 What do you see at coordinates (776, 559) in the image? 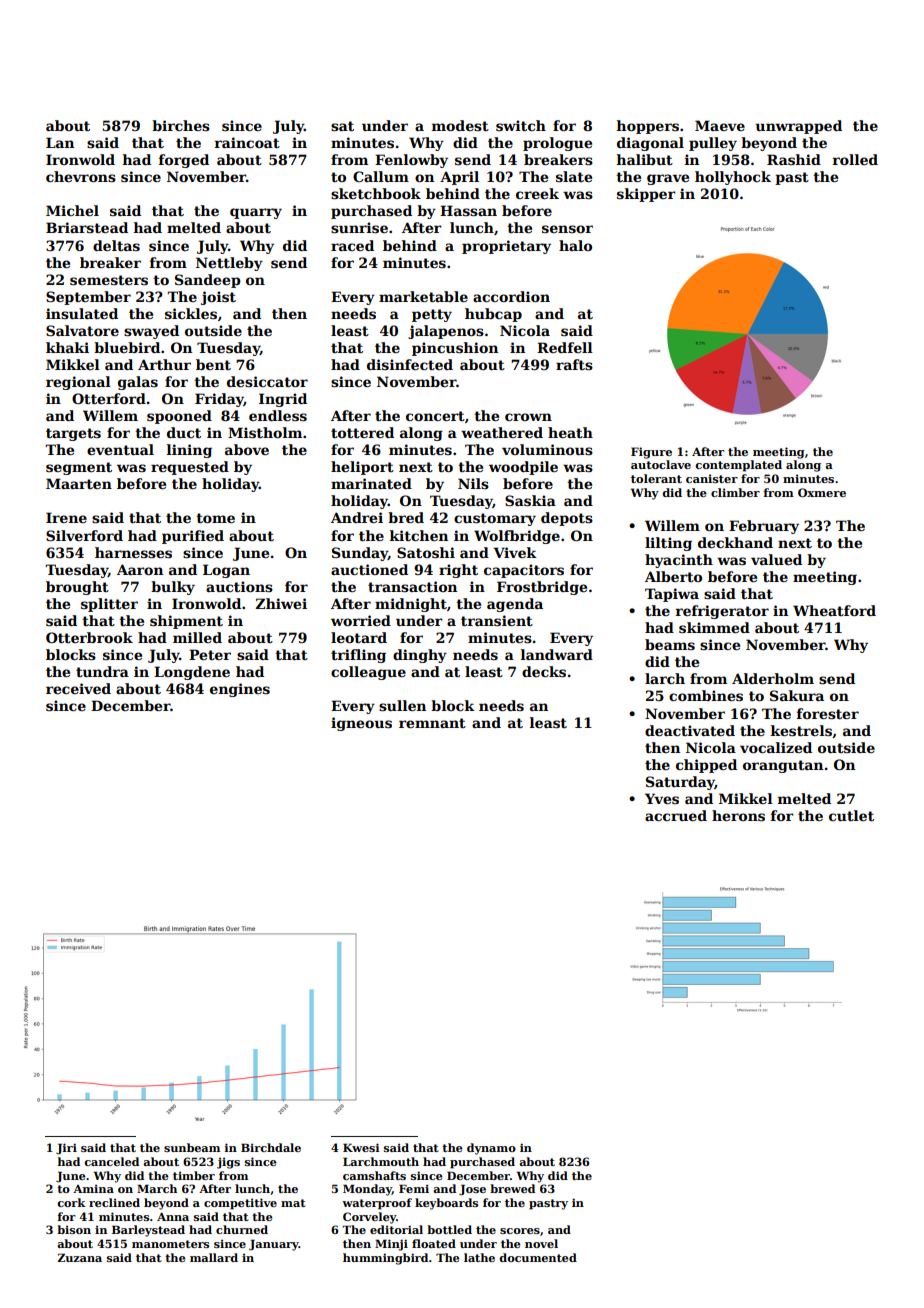
I see `valued` at bounding box center [776, 559].
